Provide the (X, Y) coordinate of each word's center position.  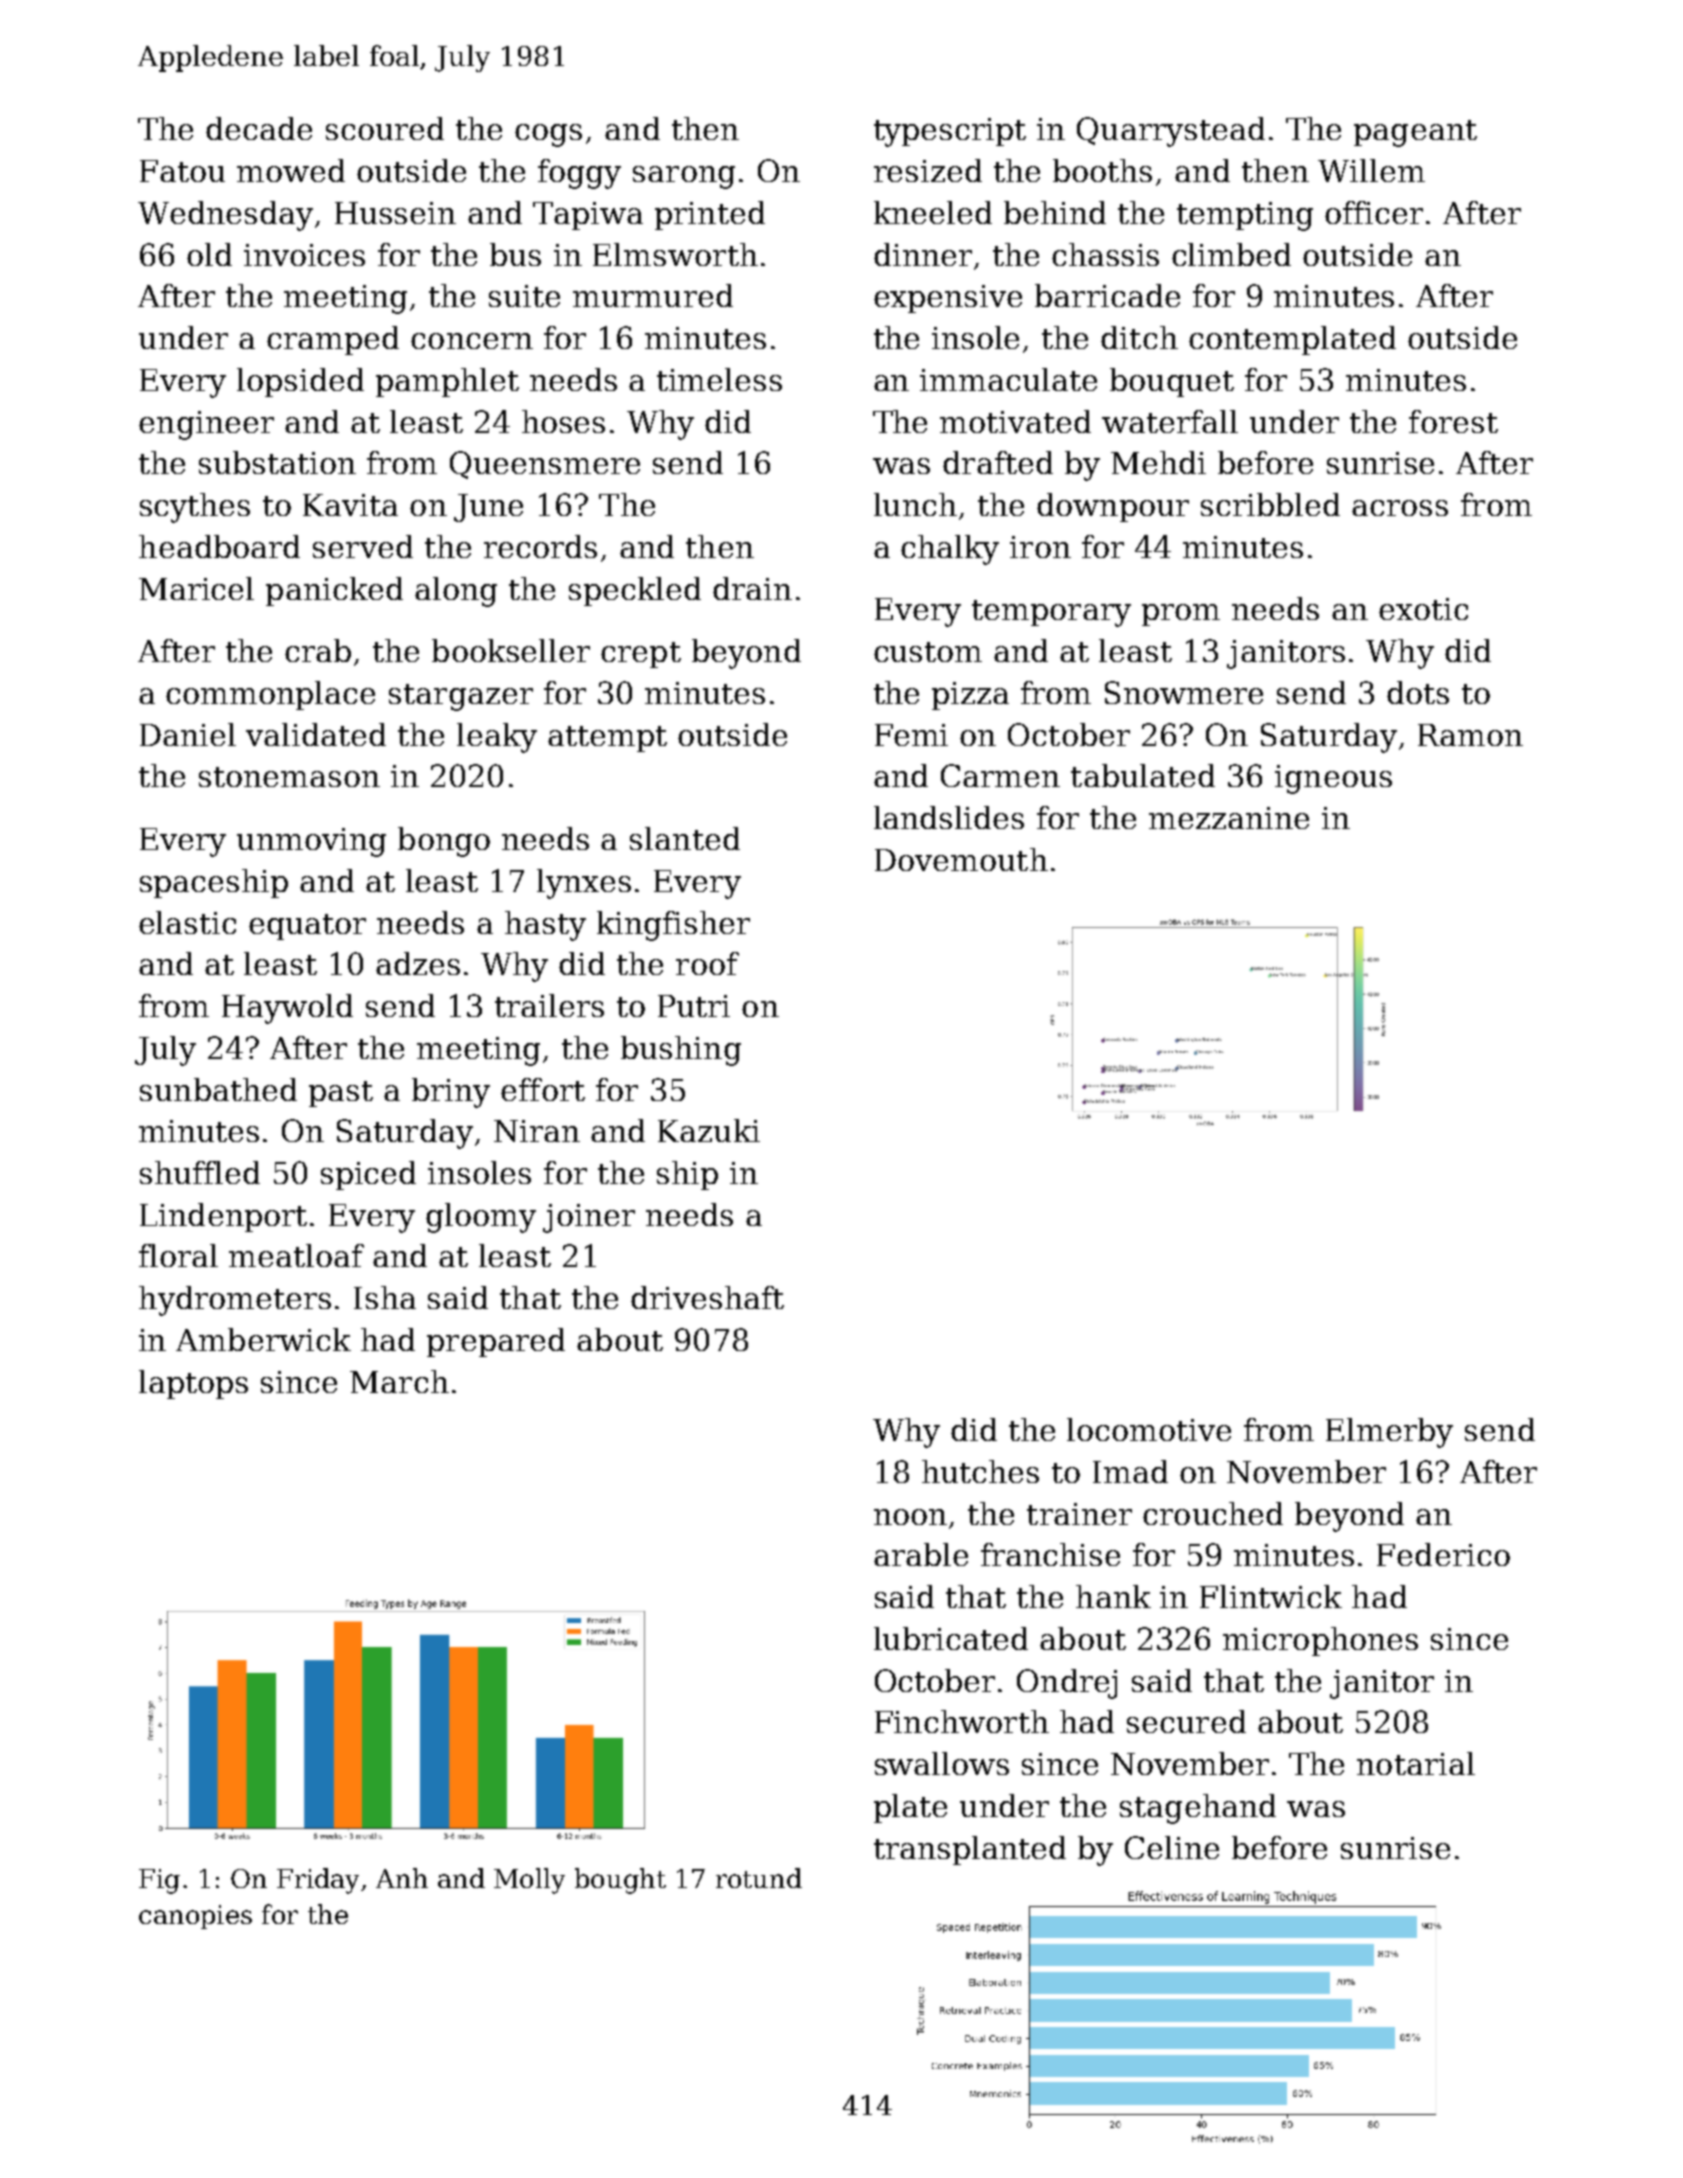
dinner (923, 254)
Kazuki (709, 1130)
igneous (1333, 779)
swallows (942, 1763)
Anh (402, 1878)
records (540, 546)
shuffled (200, 1172)
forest (1453, 421)
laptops (193, 1384)
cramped (333, 340)
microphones (1320, 1641)
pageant (1415, 133)
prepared (496, 1342)
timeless (719, 379)
